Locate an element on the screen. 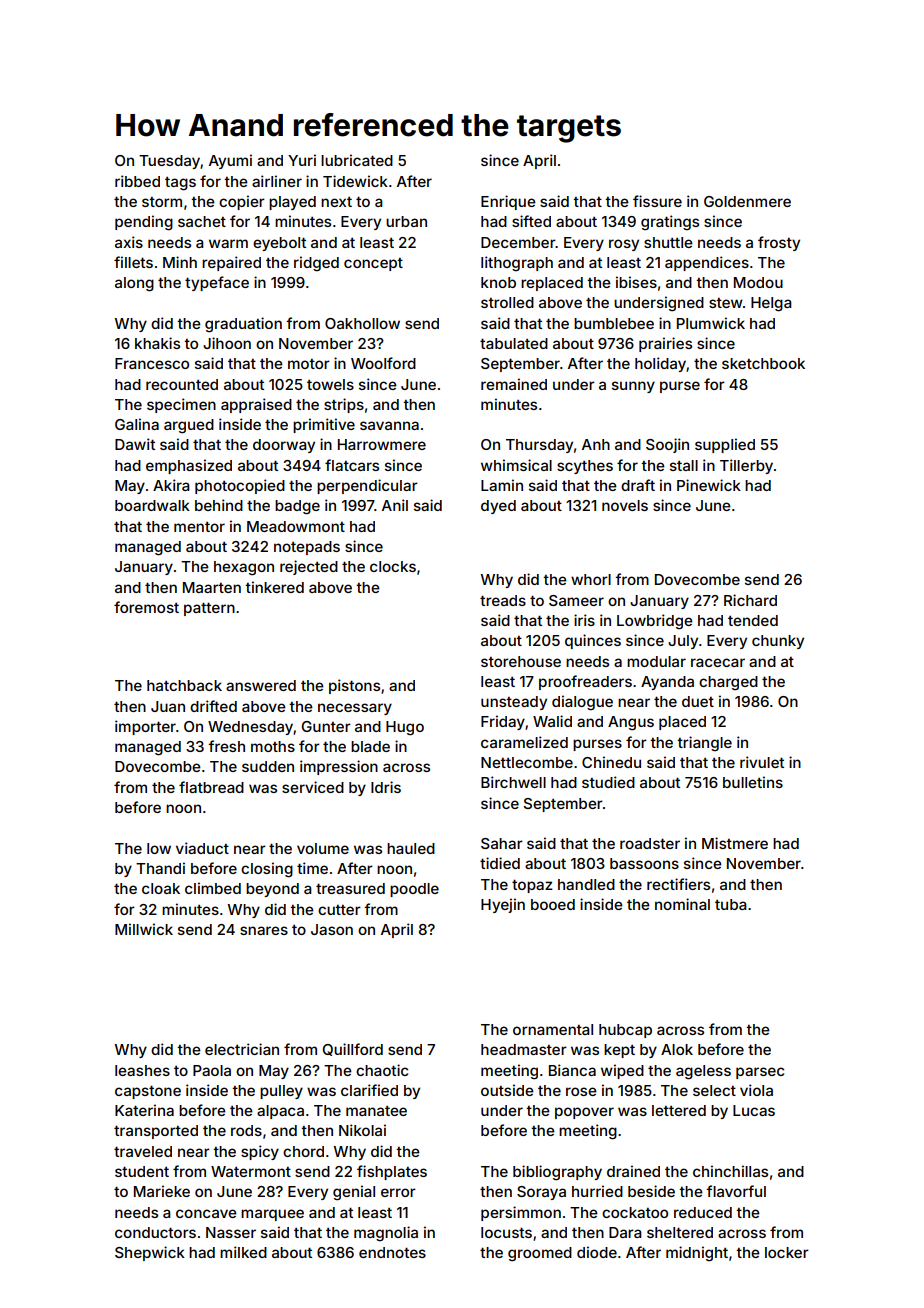  Goldenmere is located at coordinates (747, 201).
